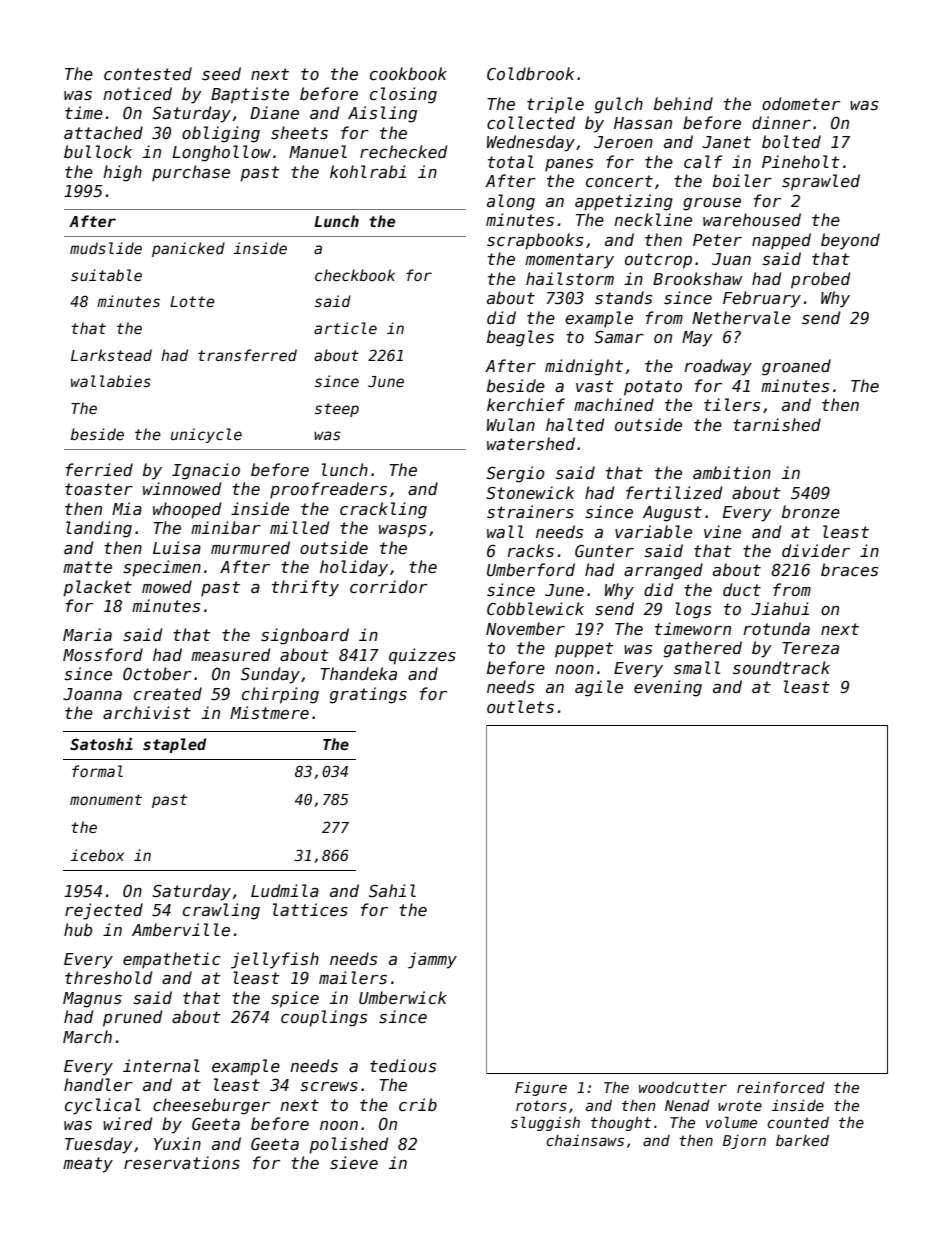 The width and height of the screenshot is (952, 1233). What do you see at coordinates (683, 1087) in the screenshot?
I see `woodcutter` at bounding box center [683, 1087].
